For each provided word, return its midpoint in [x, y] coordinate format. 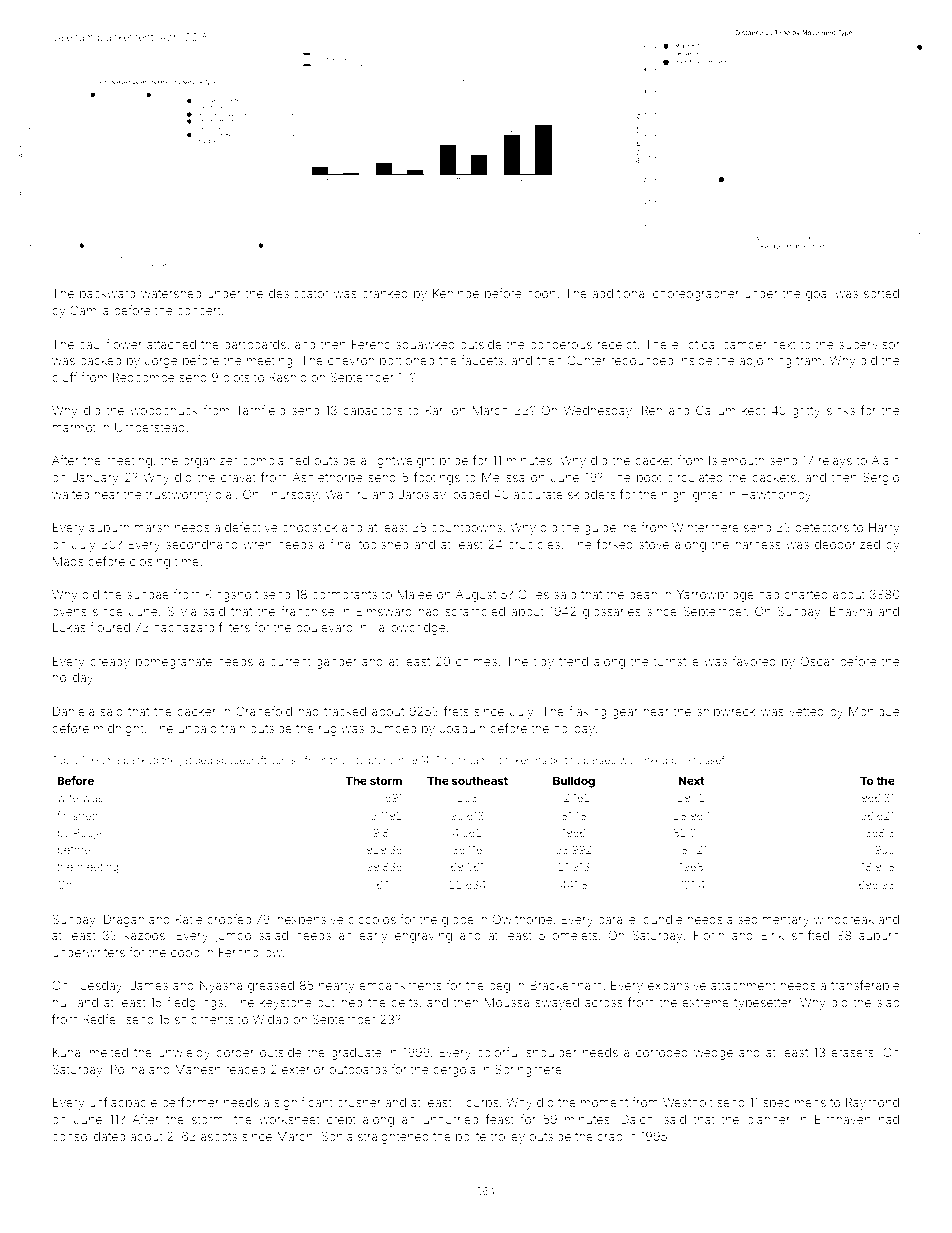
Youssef [705, 760]
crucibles [534, 544]
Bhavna [851, 611]
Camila [89, 310]
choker [513, 760]
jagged [196, 761]
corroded [662, 1052]
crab [609, 1136]
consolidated [88, 1136]
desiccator [298, 293]
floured [110, 627]
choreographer [696, 295]
